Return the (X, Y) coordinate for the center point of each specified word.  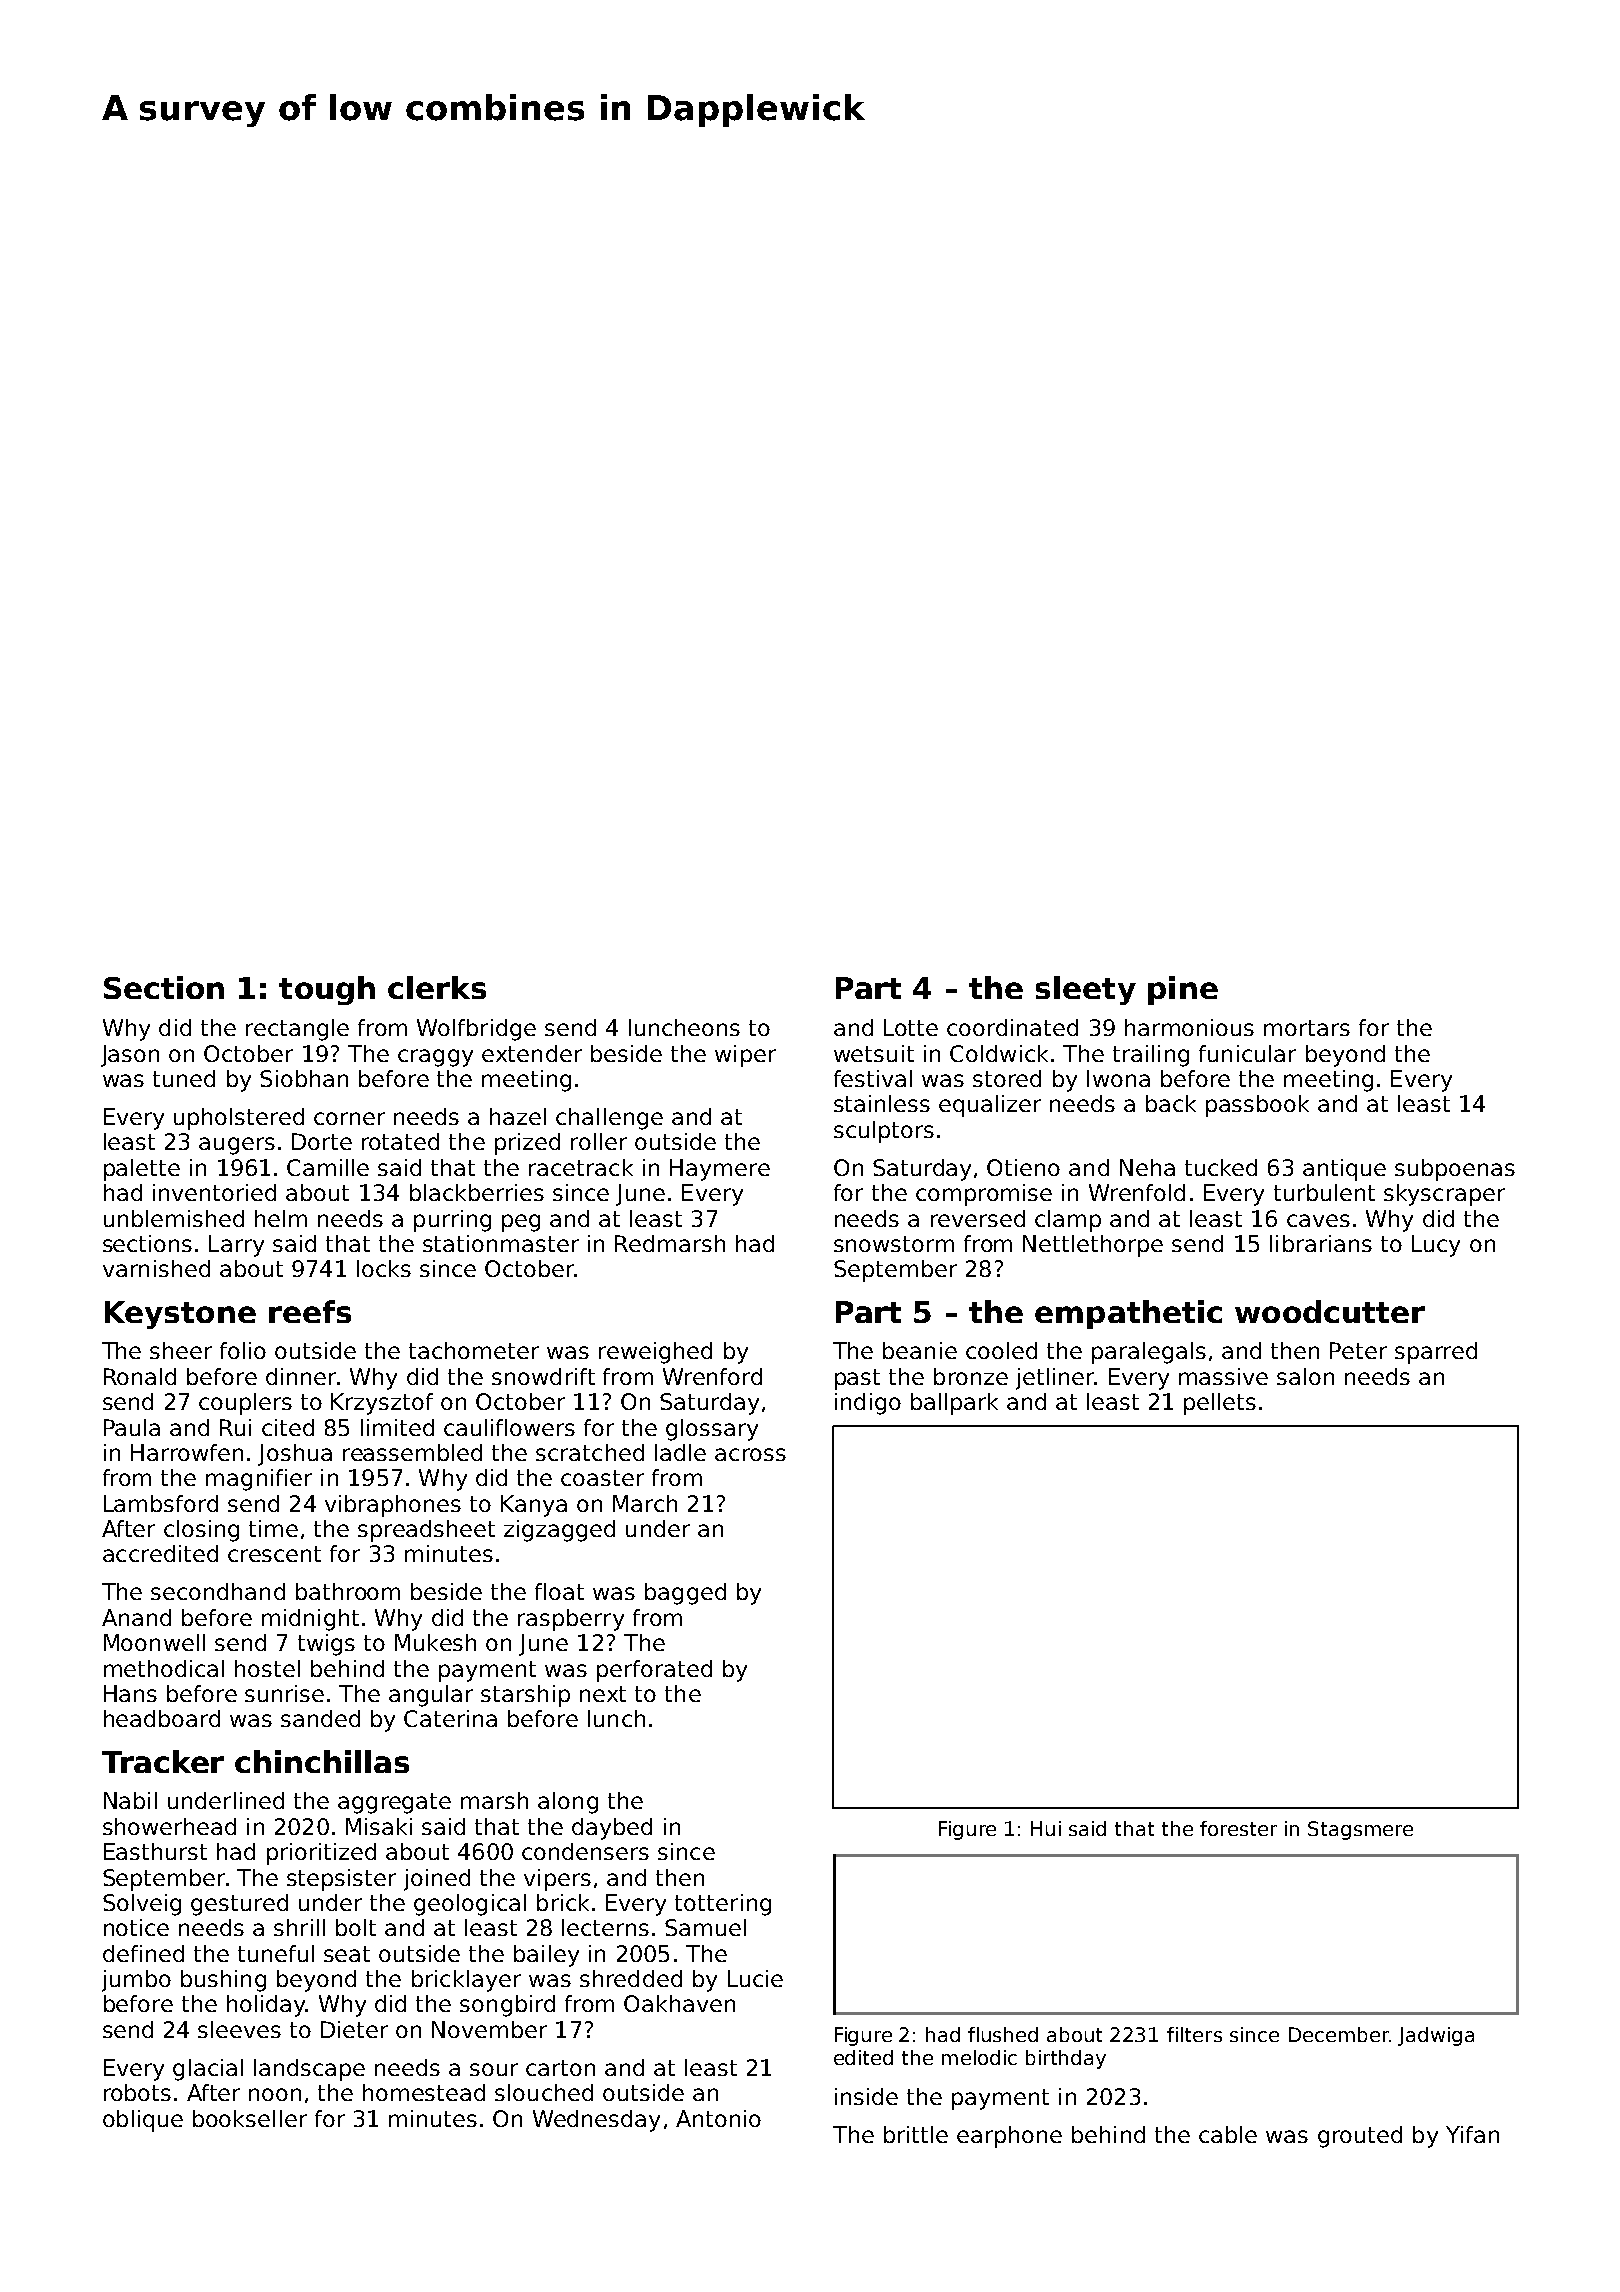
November (489, 2029)
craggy (435, 1058)
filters (1194, 2034)
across (750, 1454)
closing (201, 1531)
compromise (984, 1195)
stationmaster (501, 1243)
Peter (1358, 1350)
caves (1318, 1220)
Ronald (140, 1376)
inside (866, 2096)
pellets (1220, 1404)
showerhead (169, 1826)
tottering (723, 1905)
